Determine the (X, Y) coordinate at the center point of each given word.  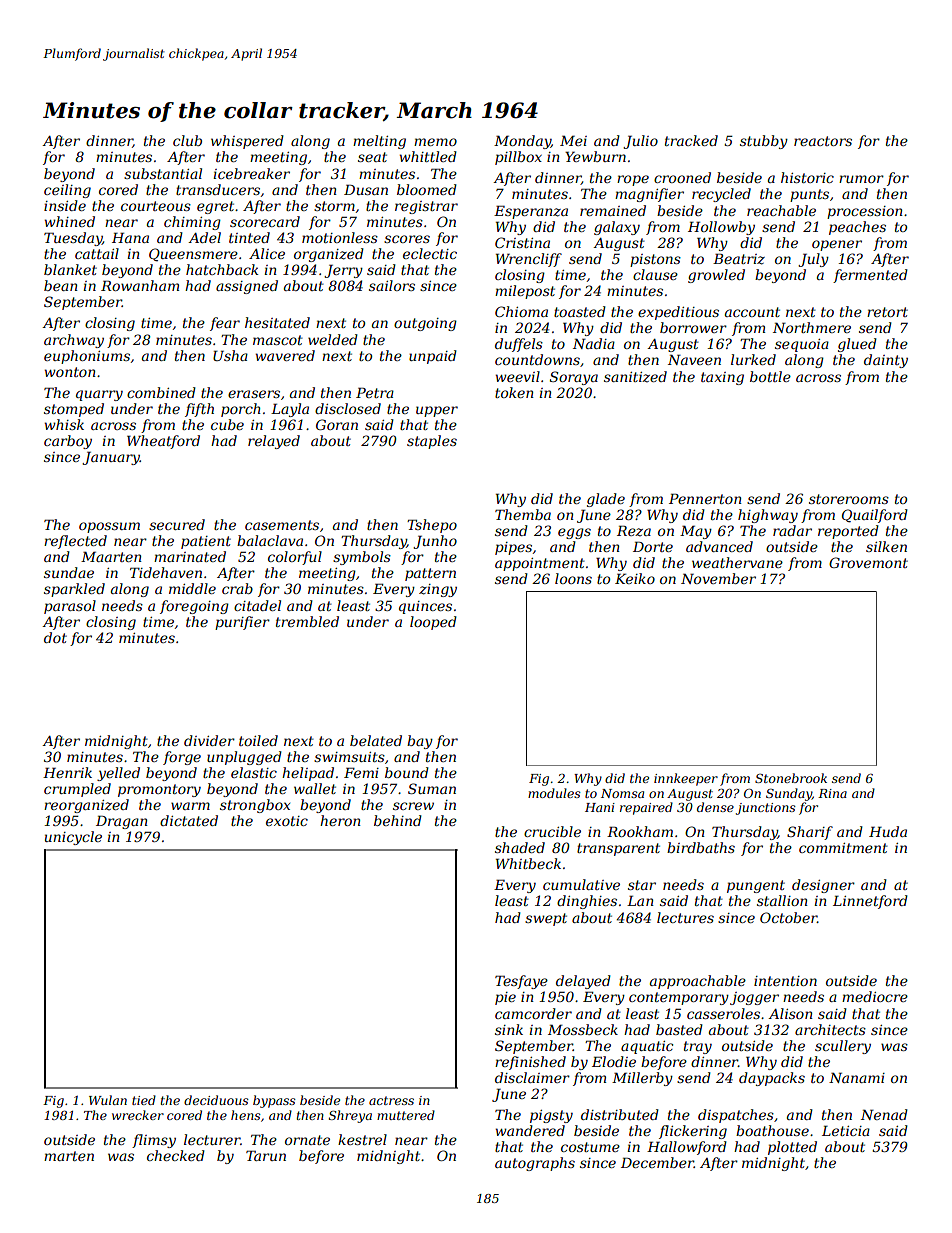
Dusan (366, 189)
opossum (109, 527)
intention (785, 981)
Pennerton (705, 498)
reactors (823, 141)
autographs (535, 1164)
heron (340, 820)
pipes (513, 548)
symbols (362, 558)
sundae (69, 572)
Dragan (122, 822)
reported (848, 532)
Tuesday (73, 239)
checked (176, 1155)
